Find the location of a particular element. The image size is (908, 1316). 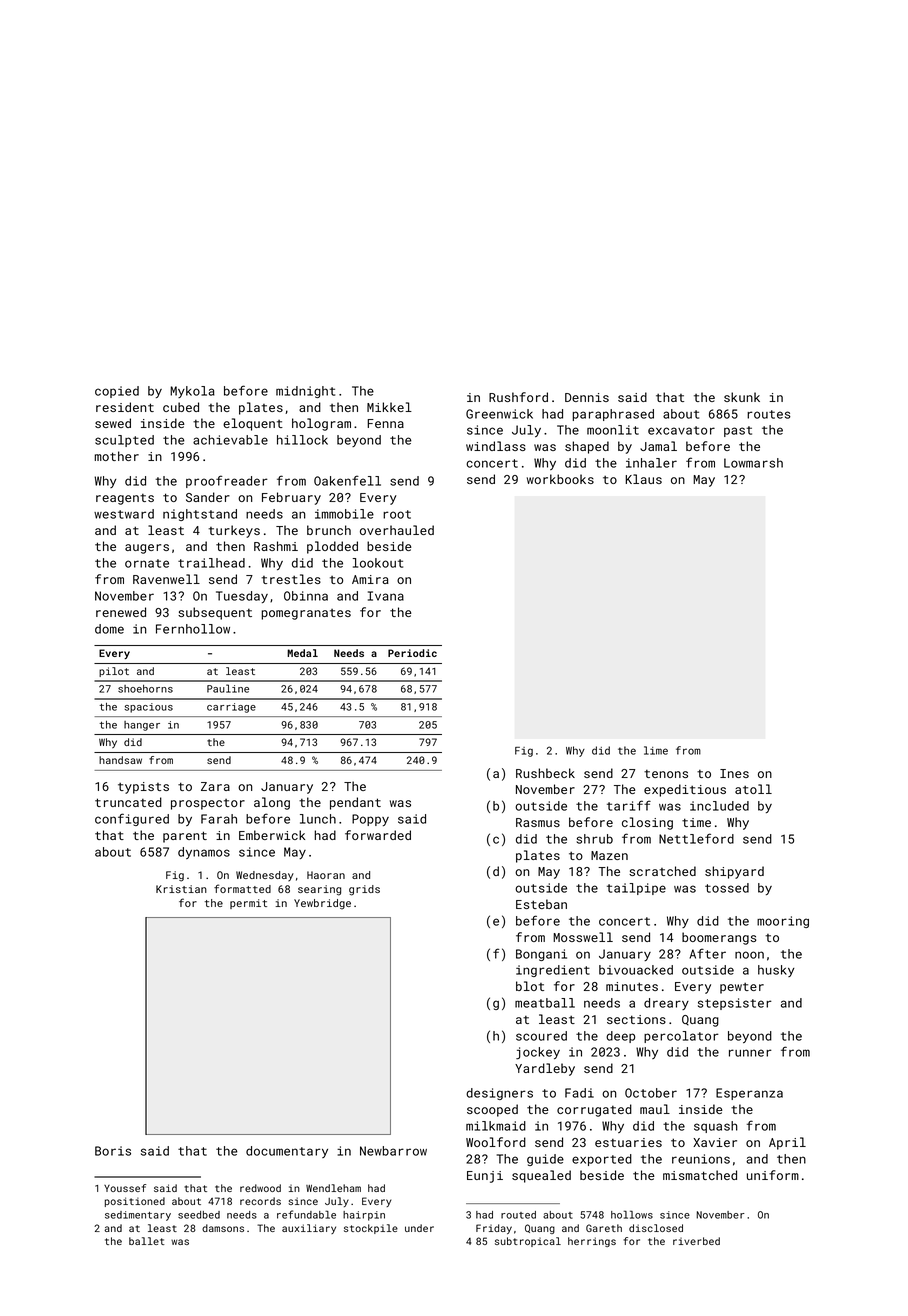

Esteban is located at coordinates (541, 904).
